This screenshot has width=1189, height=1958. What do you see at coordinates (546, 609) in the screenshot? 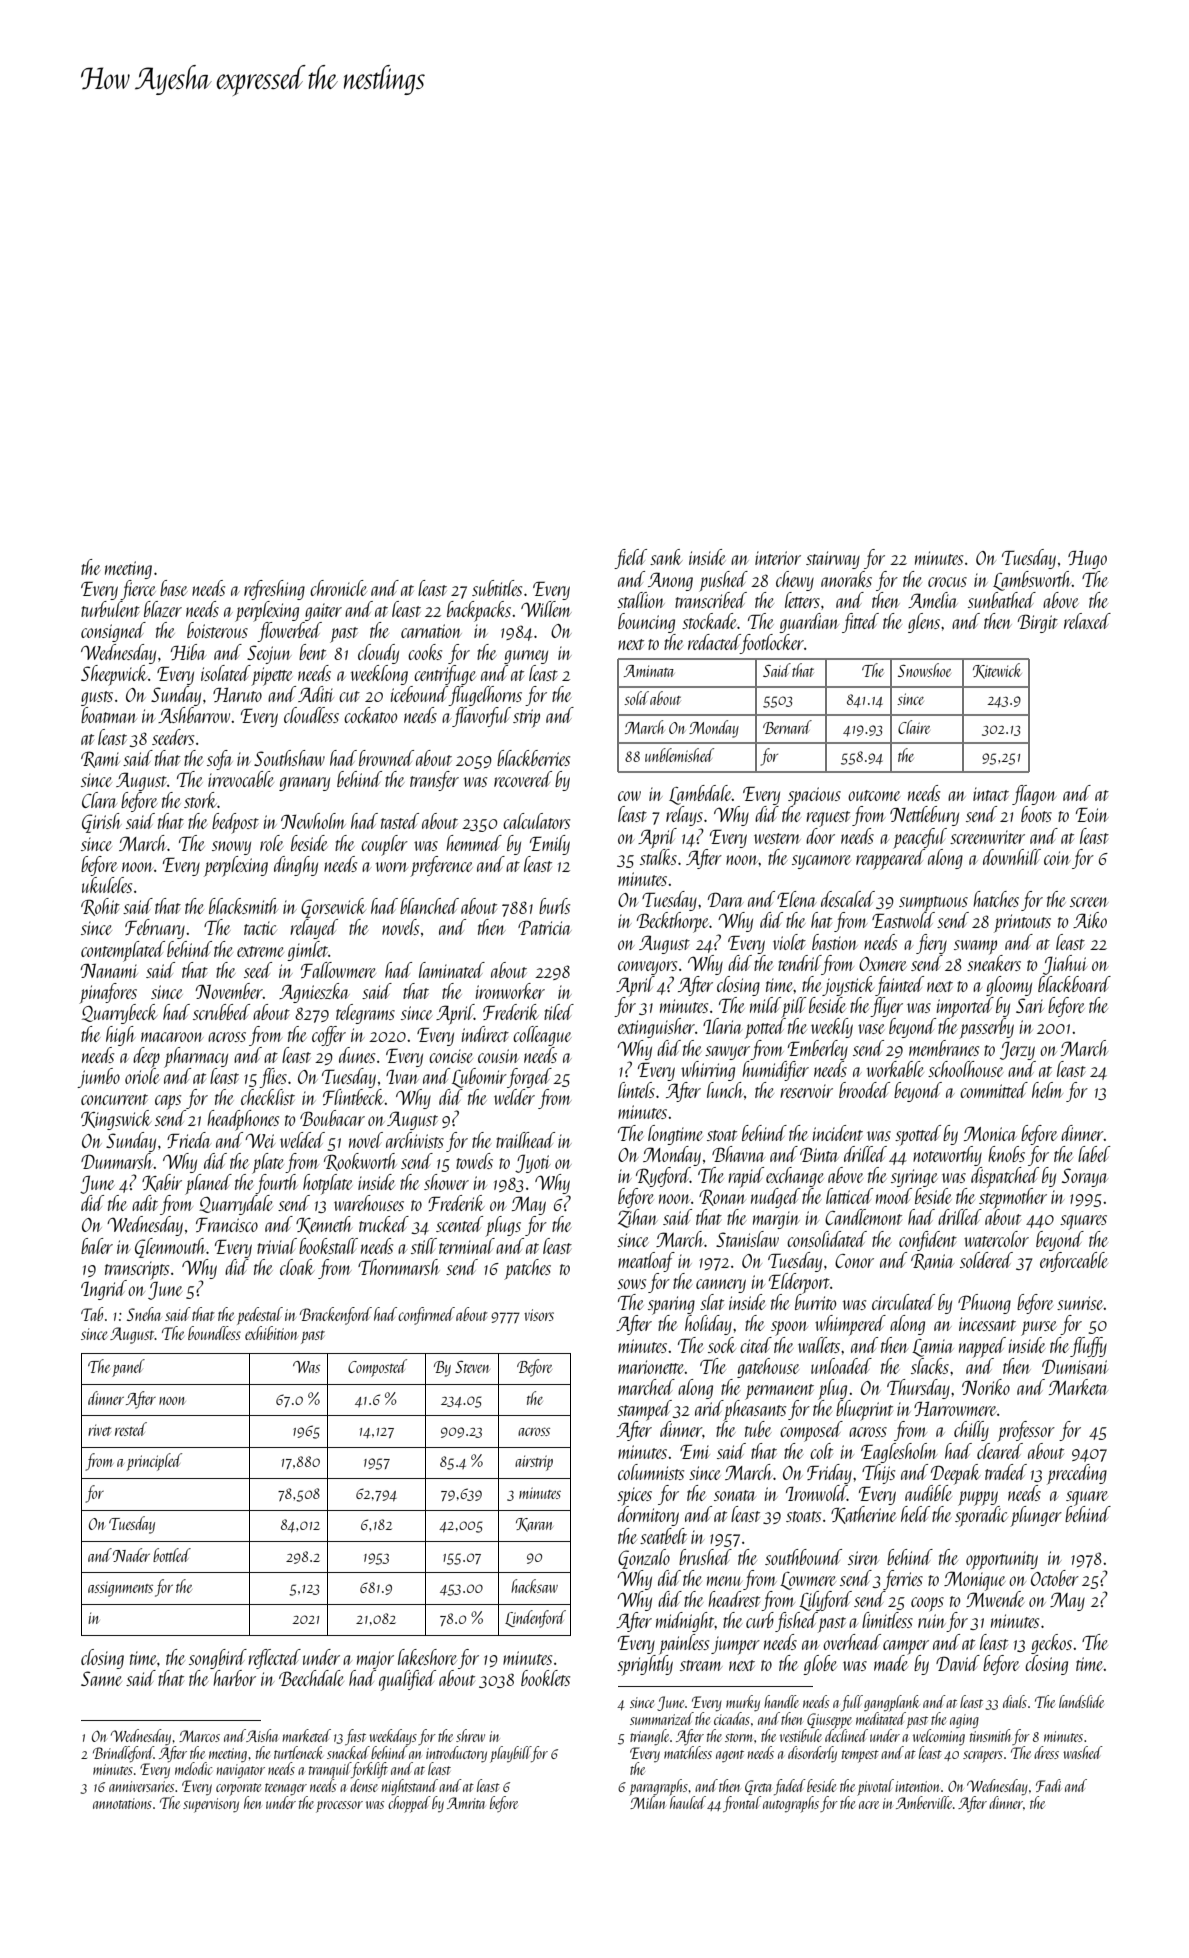
I see `Willem` at bounding box center [546, 609].
